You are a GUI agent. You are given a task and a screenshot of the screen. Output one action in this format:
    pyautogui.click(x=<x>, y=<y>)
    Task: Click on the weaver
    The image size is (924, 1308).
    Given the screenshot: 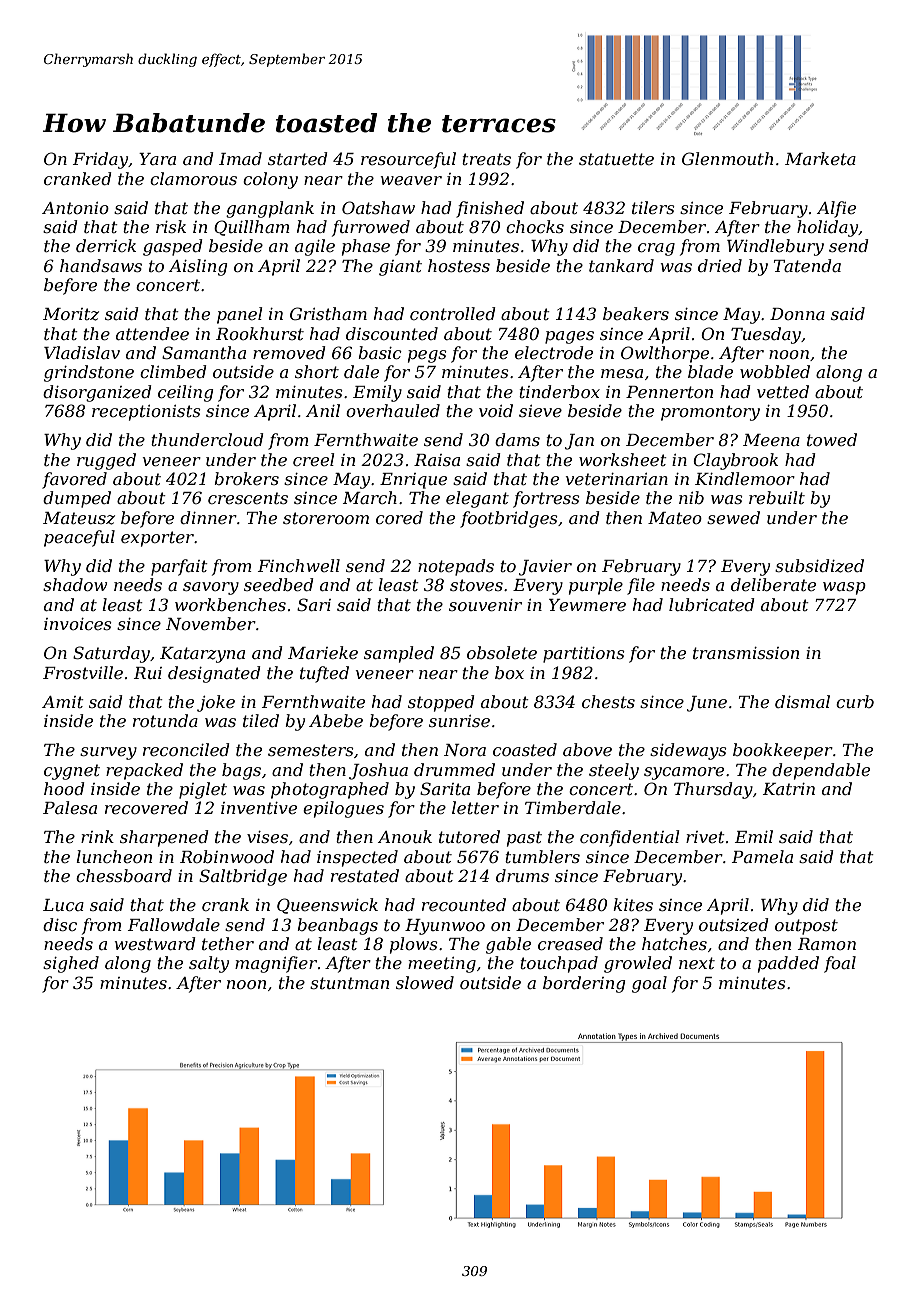 What is the action you would take?
    pyautogui.click(x=411, y=180)
